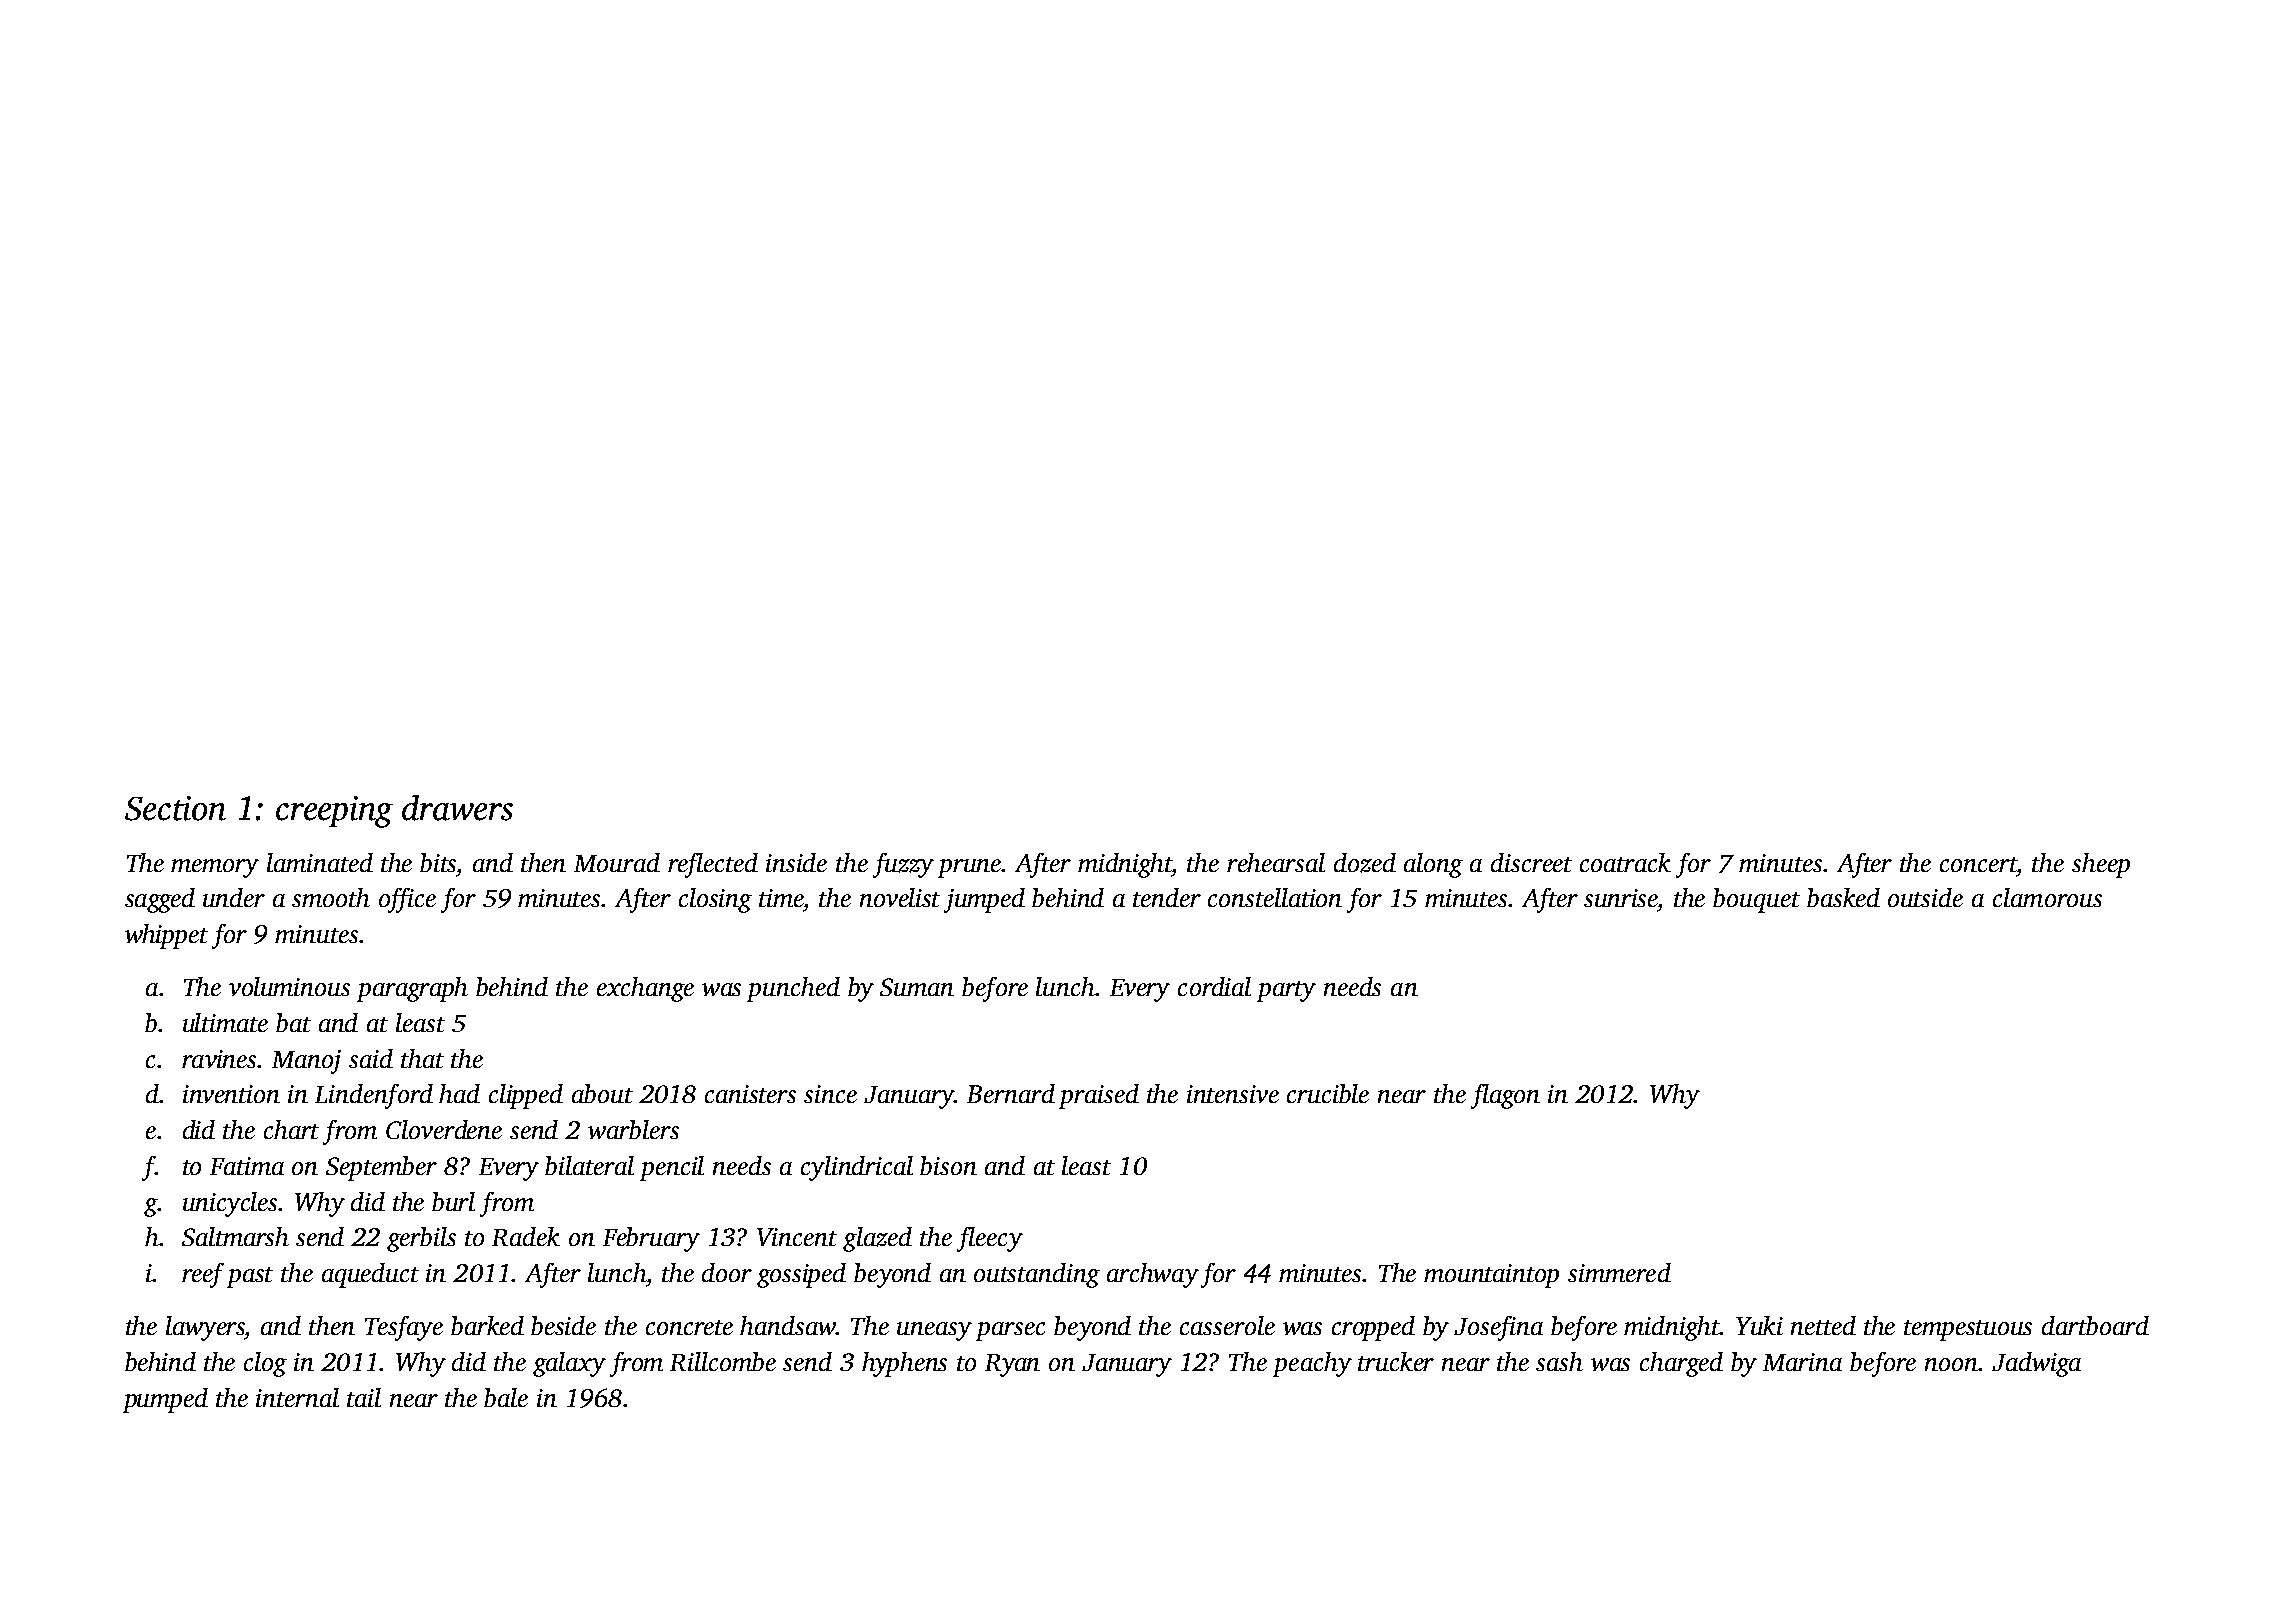  Describe the element at coordinates (1505, 1096) in the screenshot. I see `flagon` at that location.
